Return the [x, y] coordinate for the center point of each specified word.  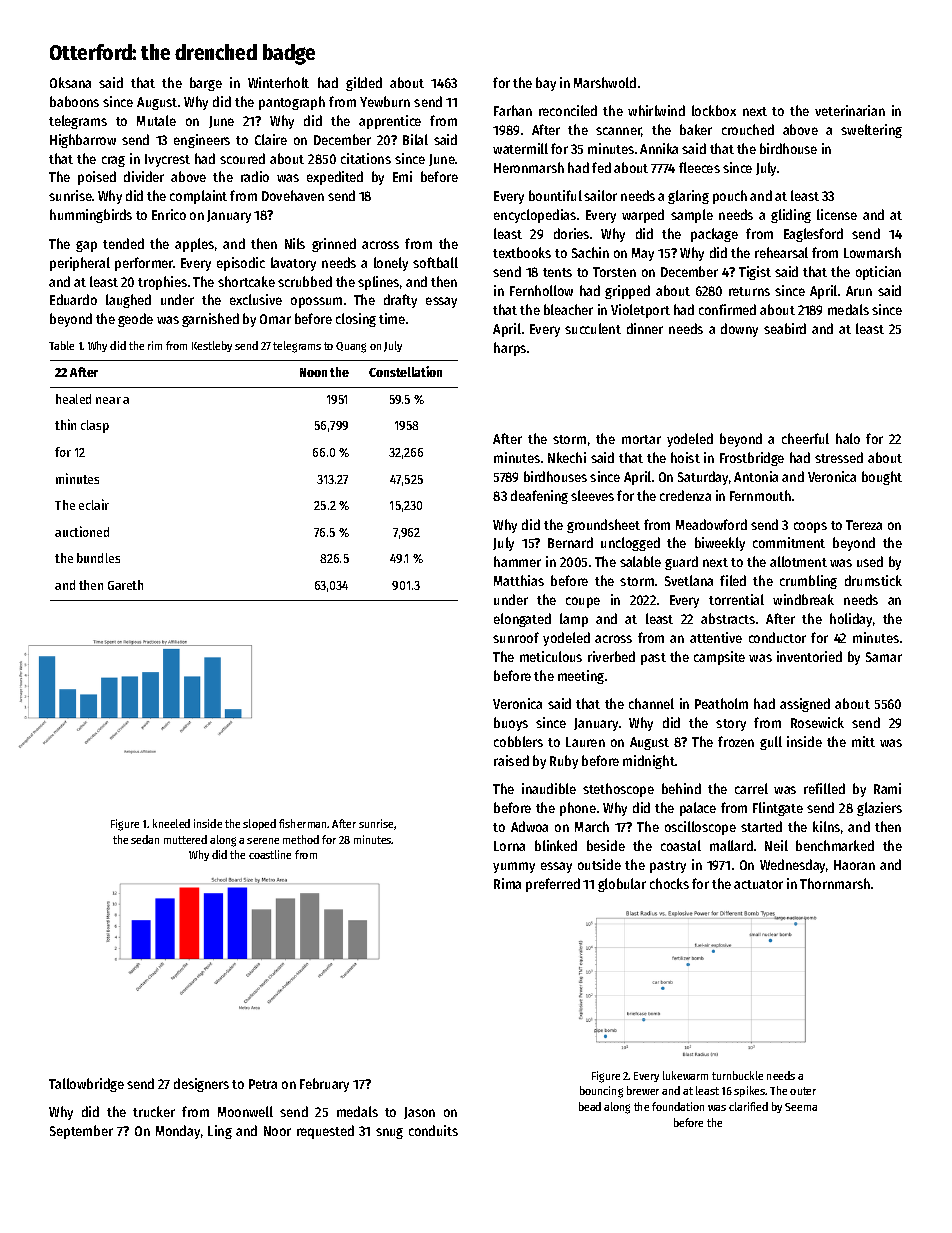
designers [201, 1085]
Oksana [70, 82]
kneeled [171, 823]
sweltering [871, 131]
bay [546, 84]
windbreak [803, 599]
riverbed [611, 656]
